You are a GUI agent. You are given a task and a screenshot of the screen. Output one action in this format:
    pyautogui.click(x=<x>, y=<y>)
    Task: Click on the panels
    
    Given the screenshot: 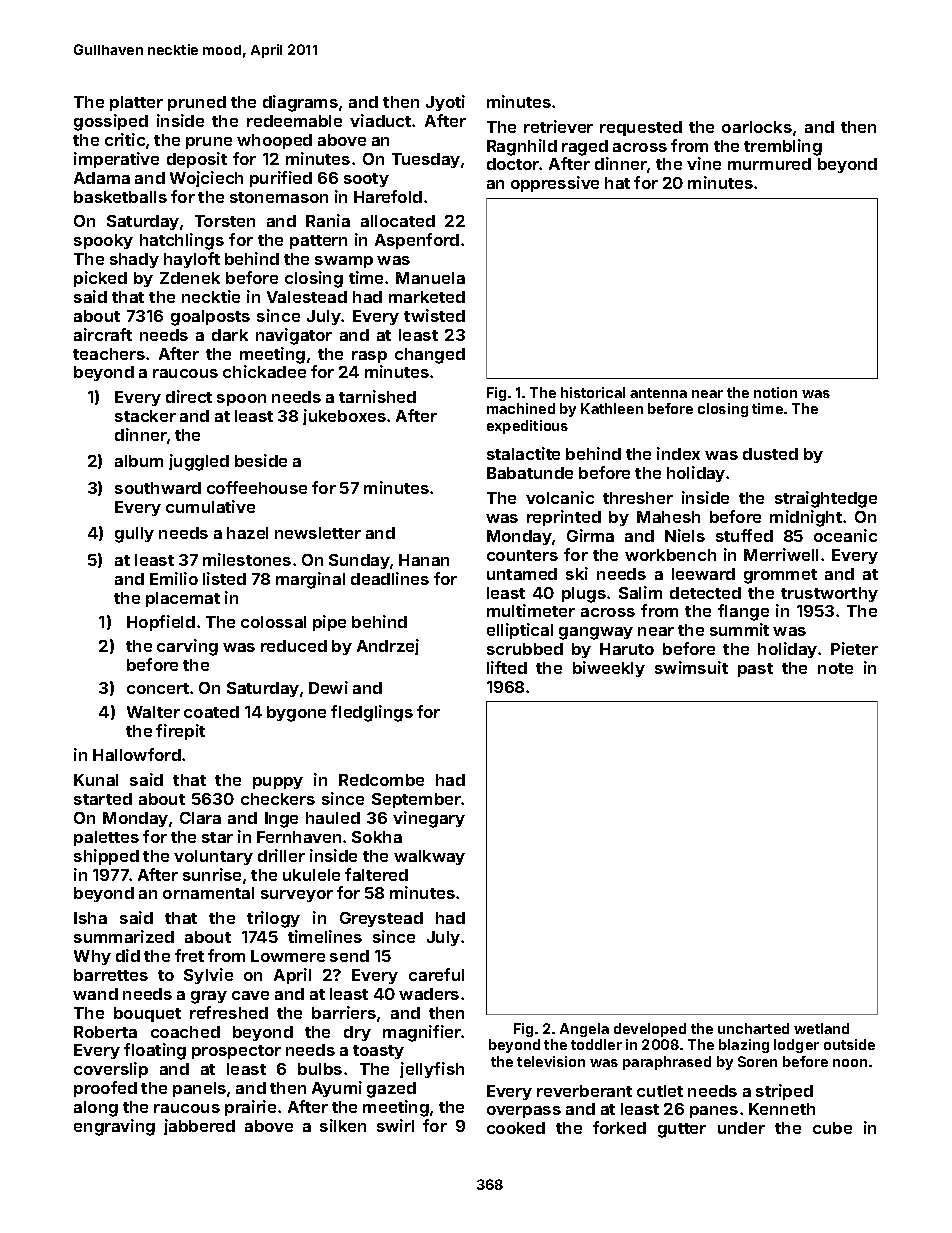 What is the action you would take?
    pyautogui.click(x=199, y=1089)
